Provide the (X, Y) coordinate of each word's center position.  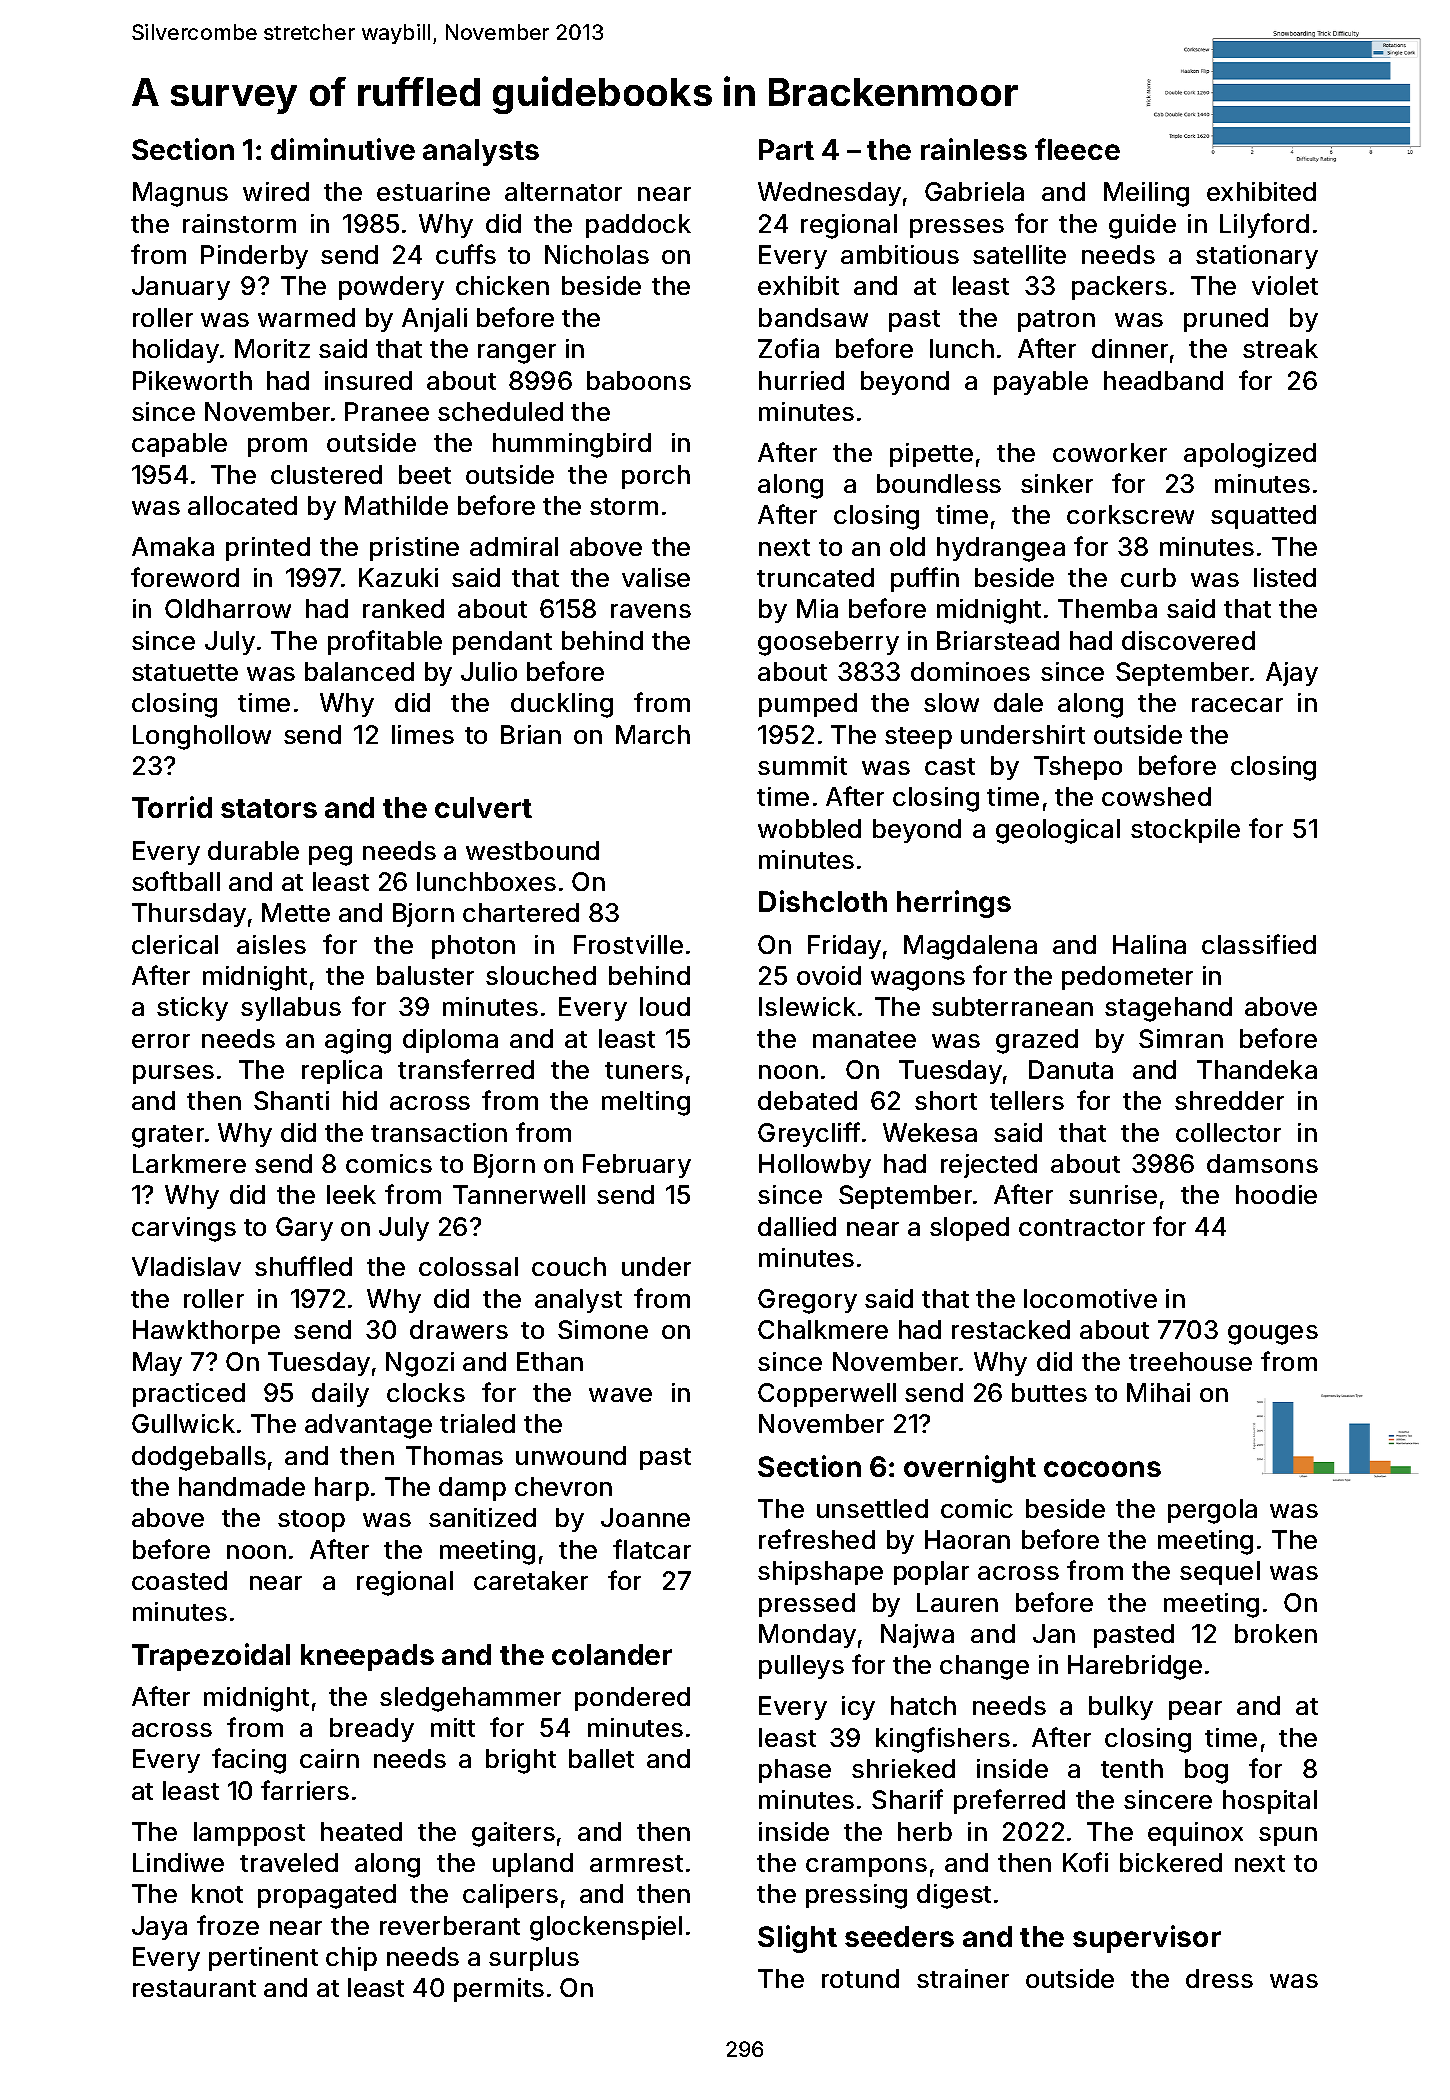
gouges (1273, 1335)
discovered (1188, 640)
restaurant (194, 1988)
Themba (1107, 608)
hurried (801, 380)
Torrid (172, 807)
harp (342, 1489)
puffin (925, 579)
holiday (176, 351)
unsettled (872, 1508)
